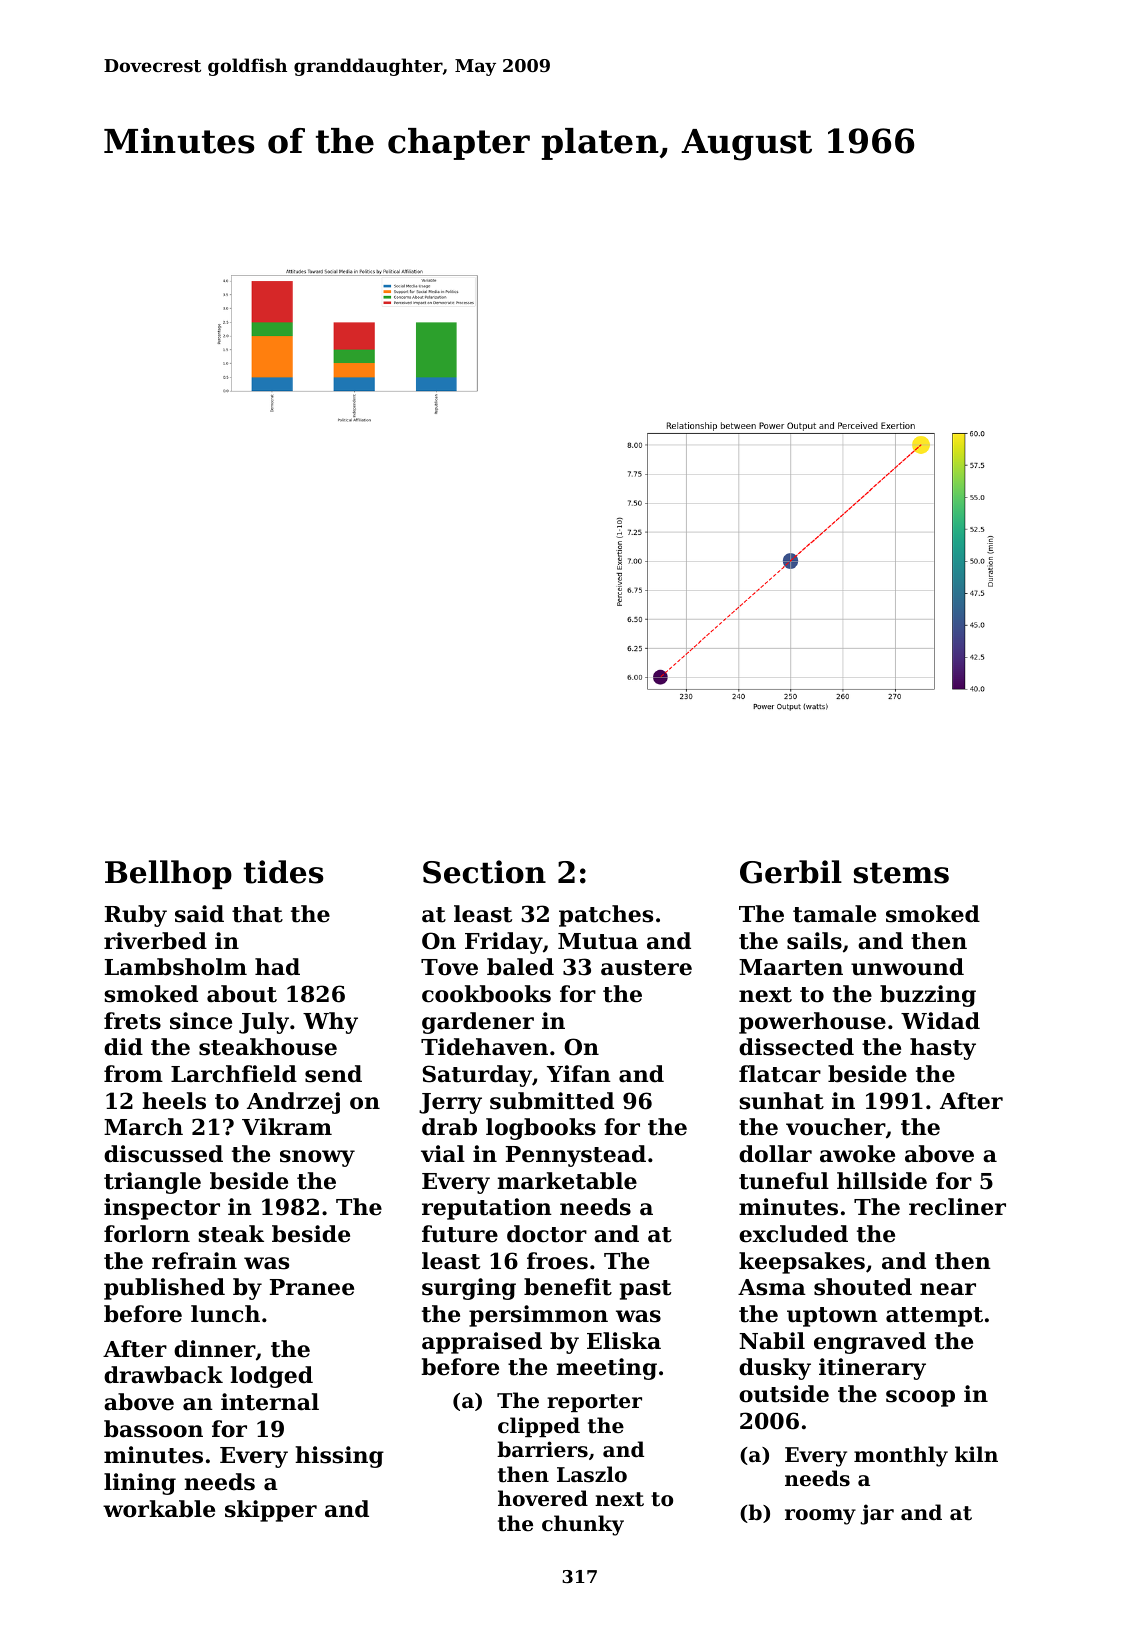 The image size is (1123, 1626). I want to click on Bellhop, so click(168, 874).
